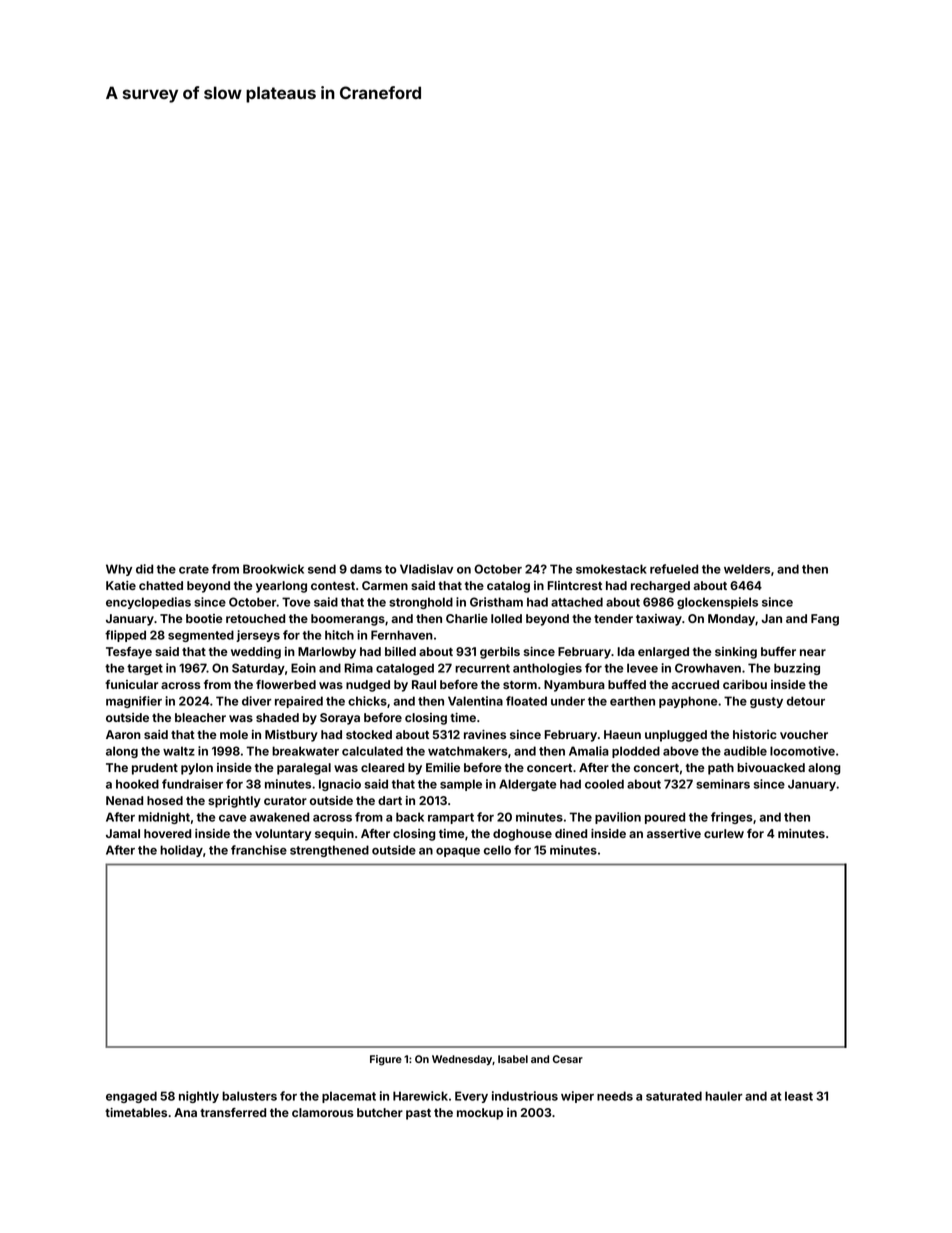 This image has width=952, height=1233. I want to click on assertive, so click(674, 833).
